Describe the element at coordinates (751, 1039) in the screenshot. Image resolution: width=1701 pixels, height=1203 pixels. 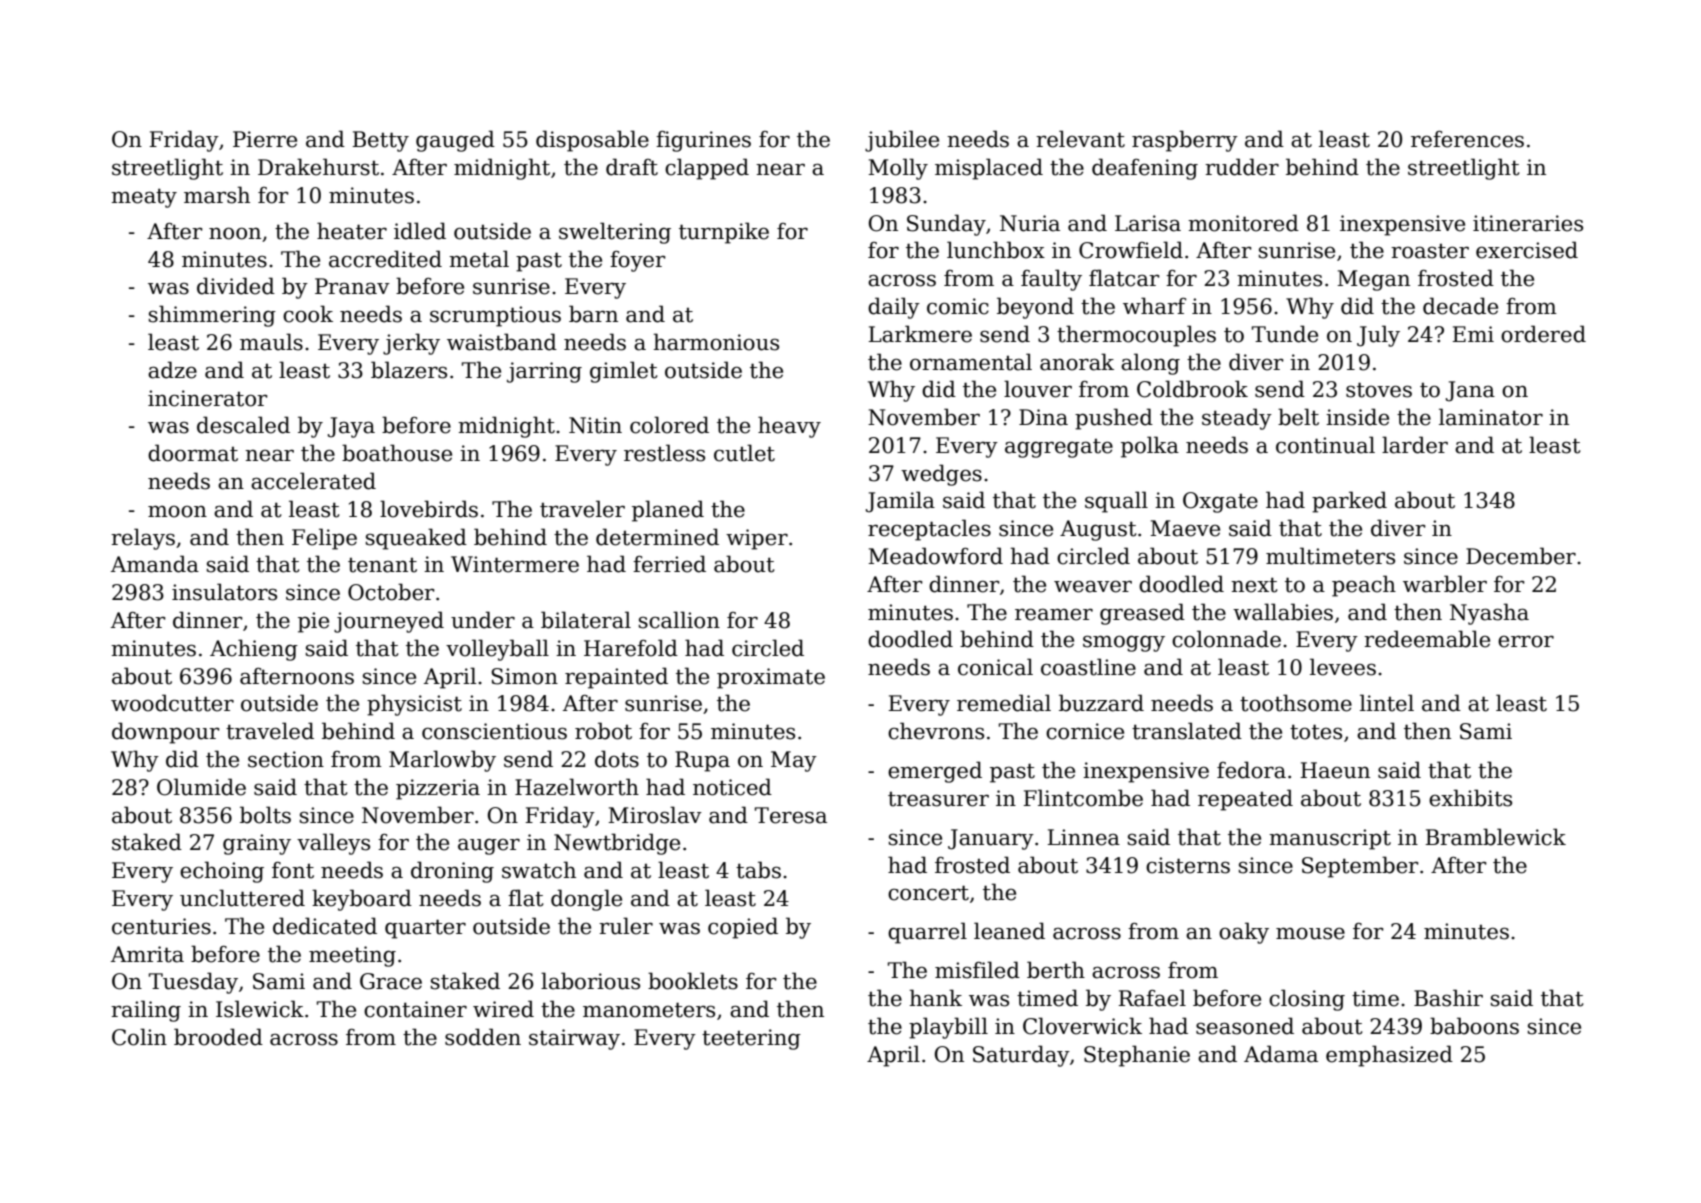
I see `teetering` at that location.
